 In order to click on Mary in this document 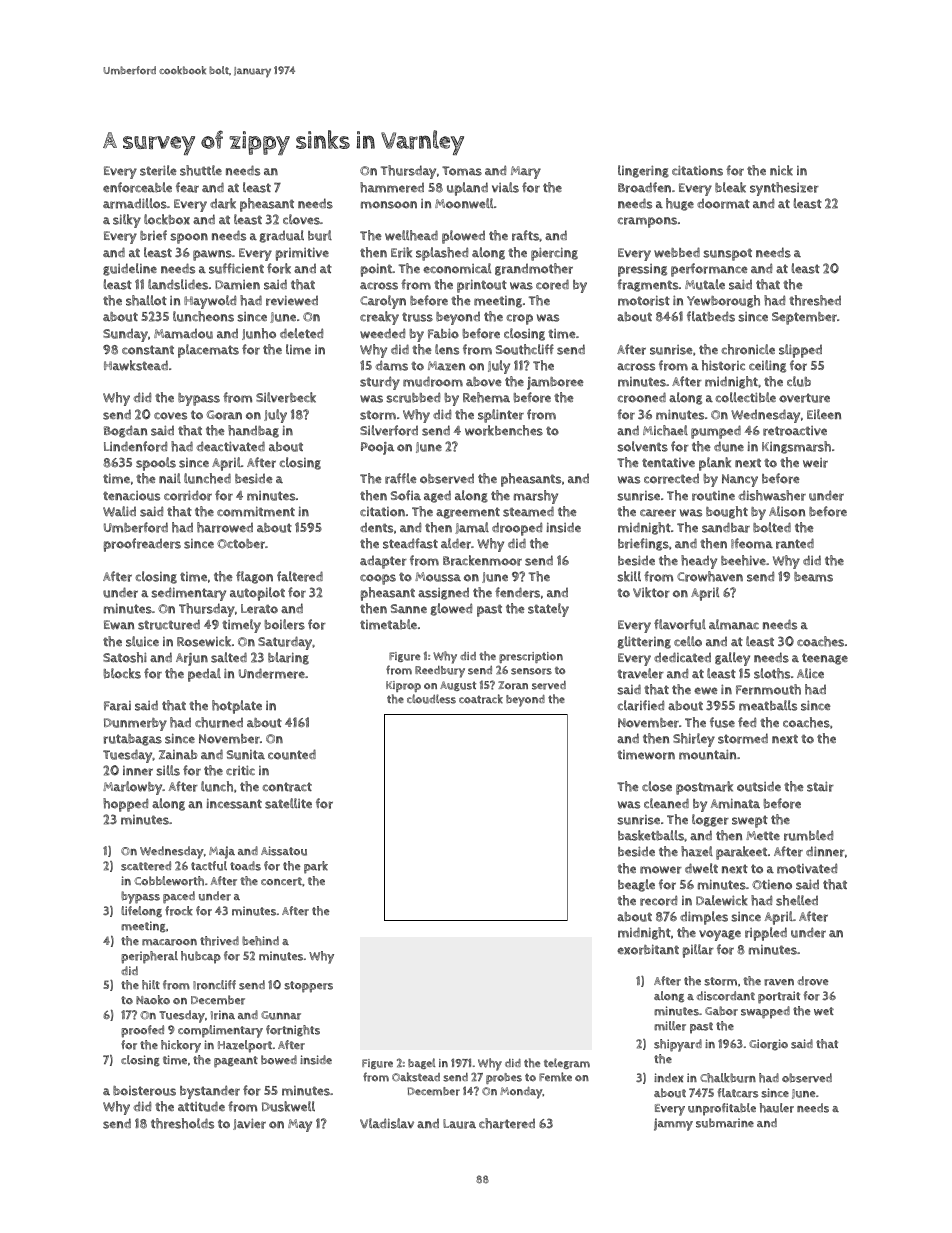, I will do `click(526, 172)`.
